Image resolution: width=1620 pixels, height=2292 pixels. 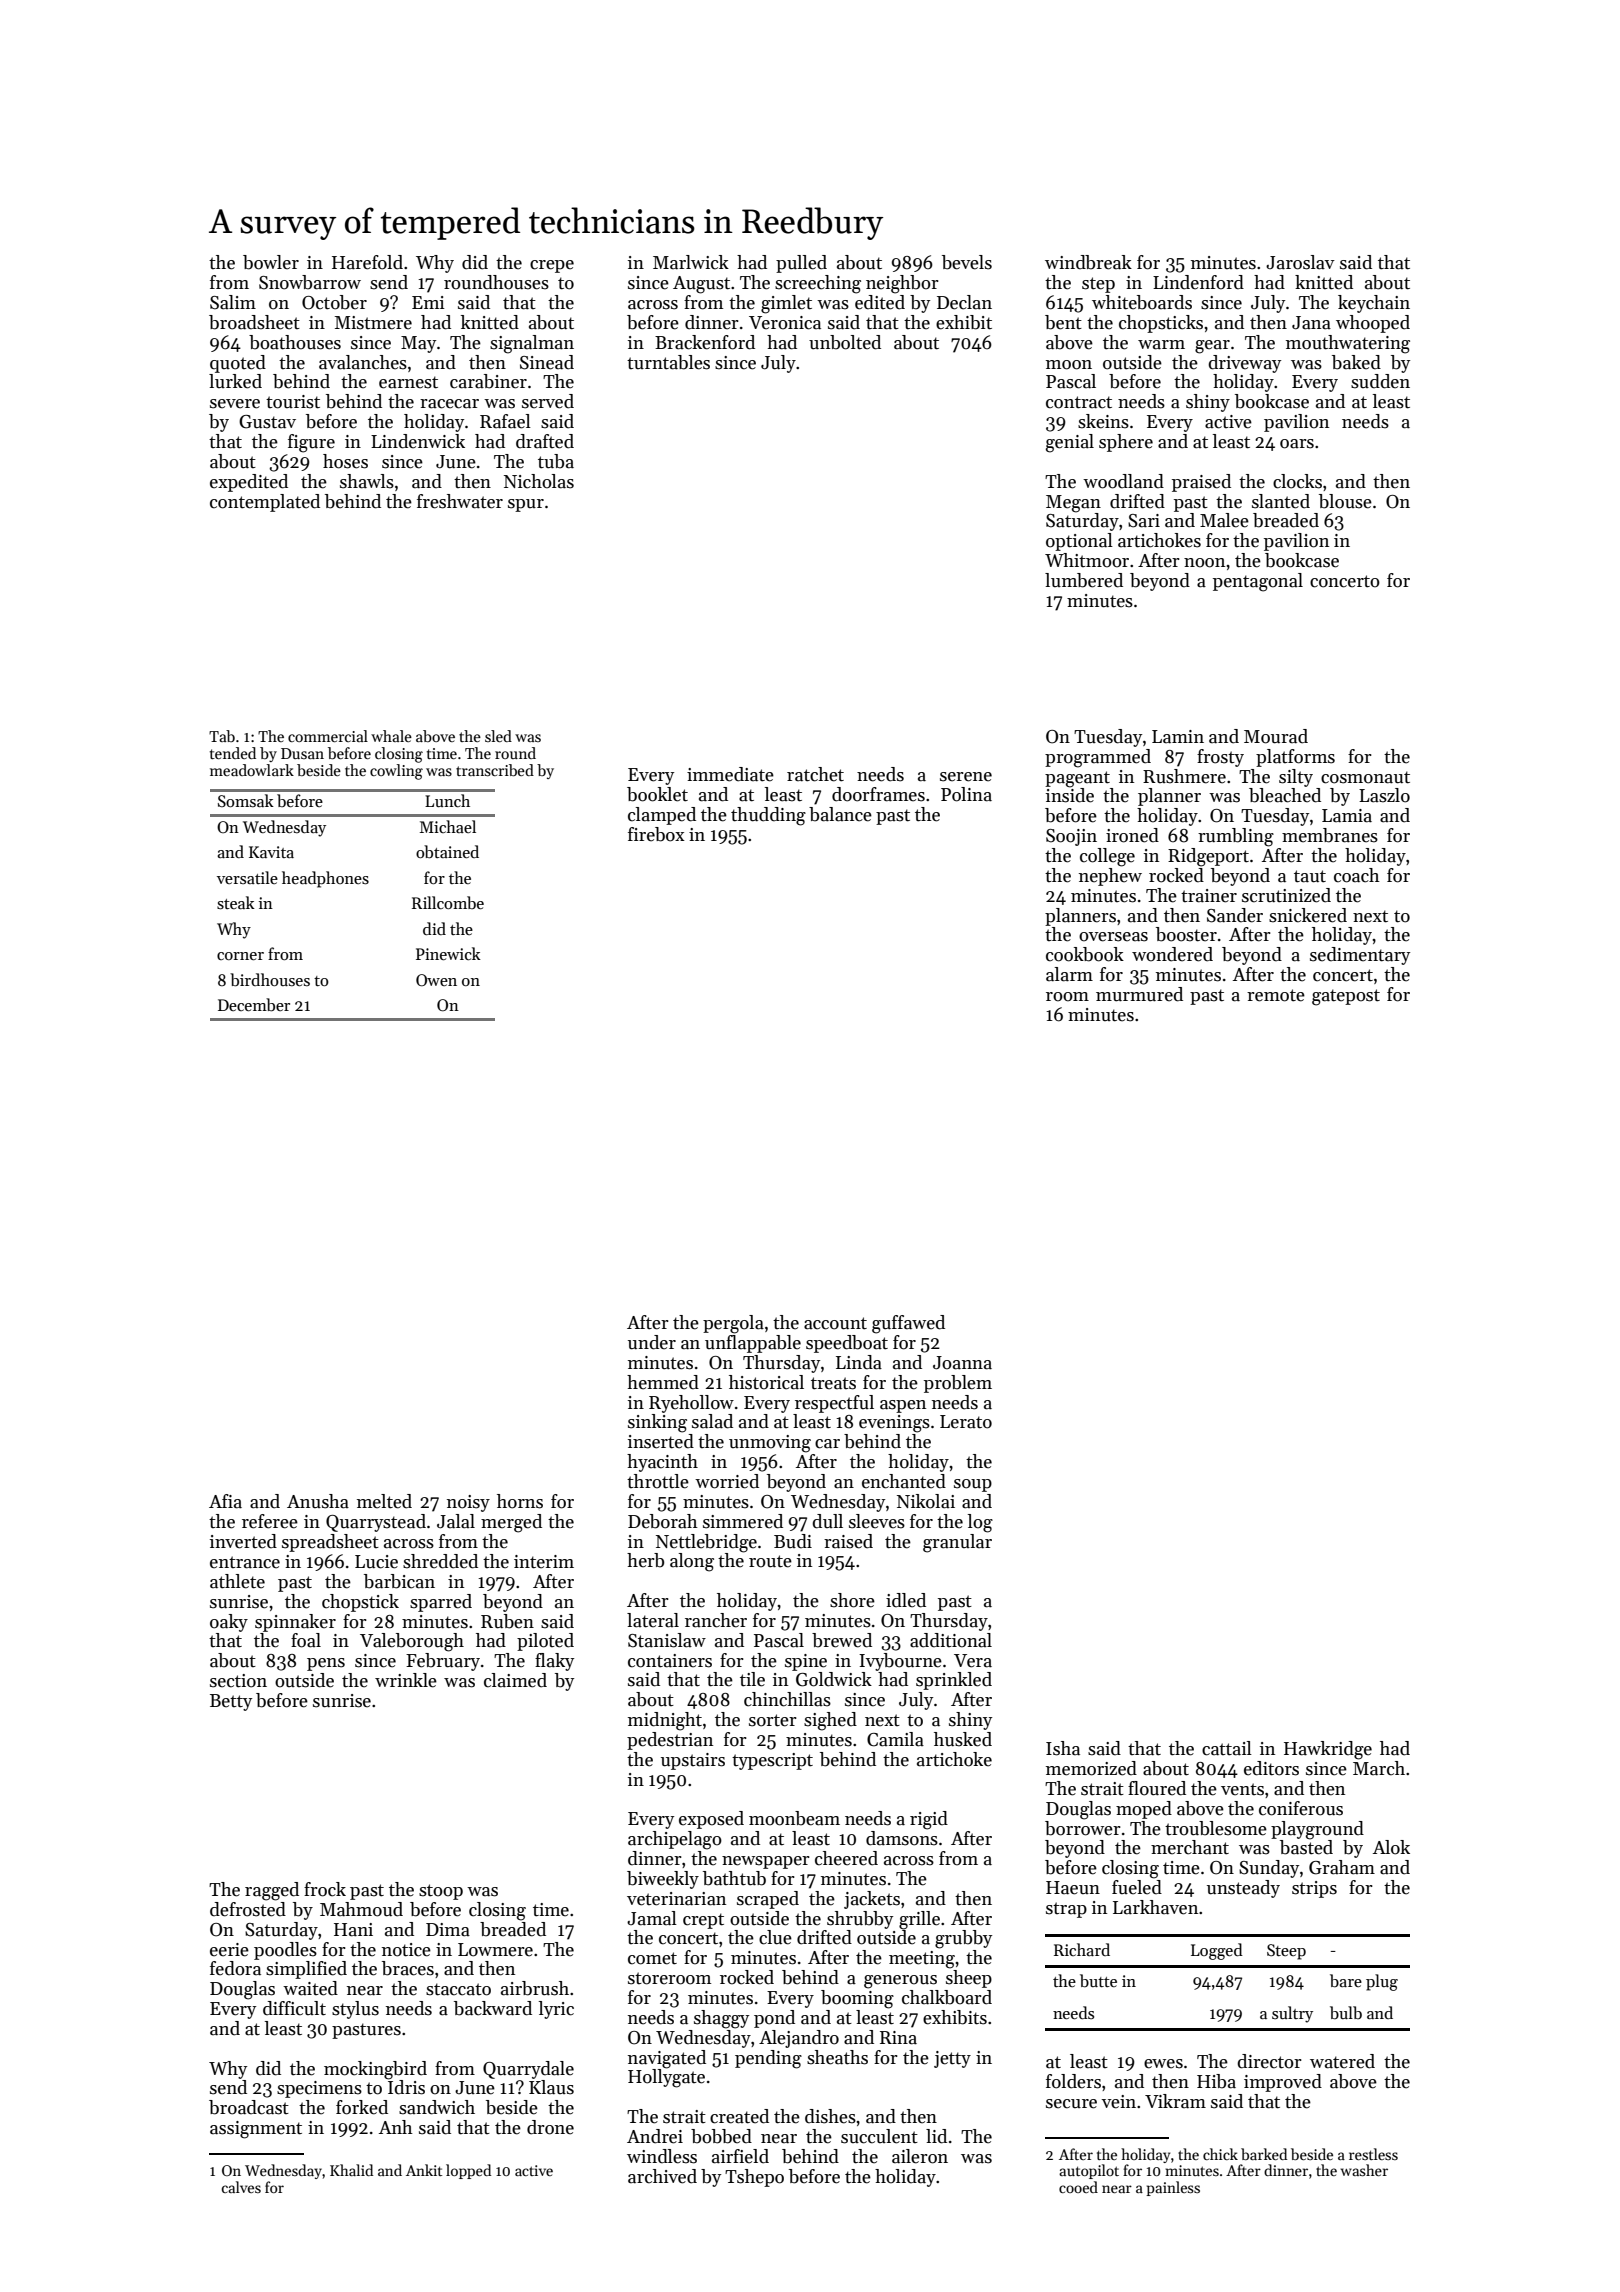 I want to click on immediate, so click(x=730, y=774).
